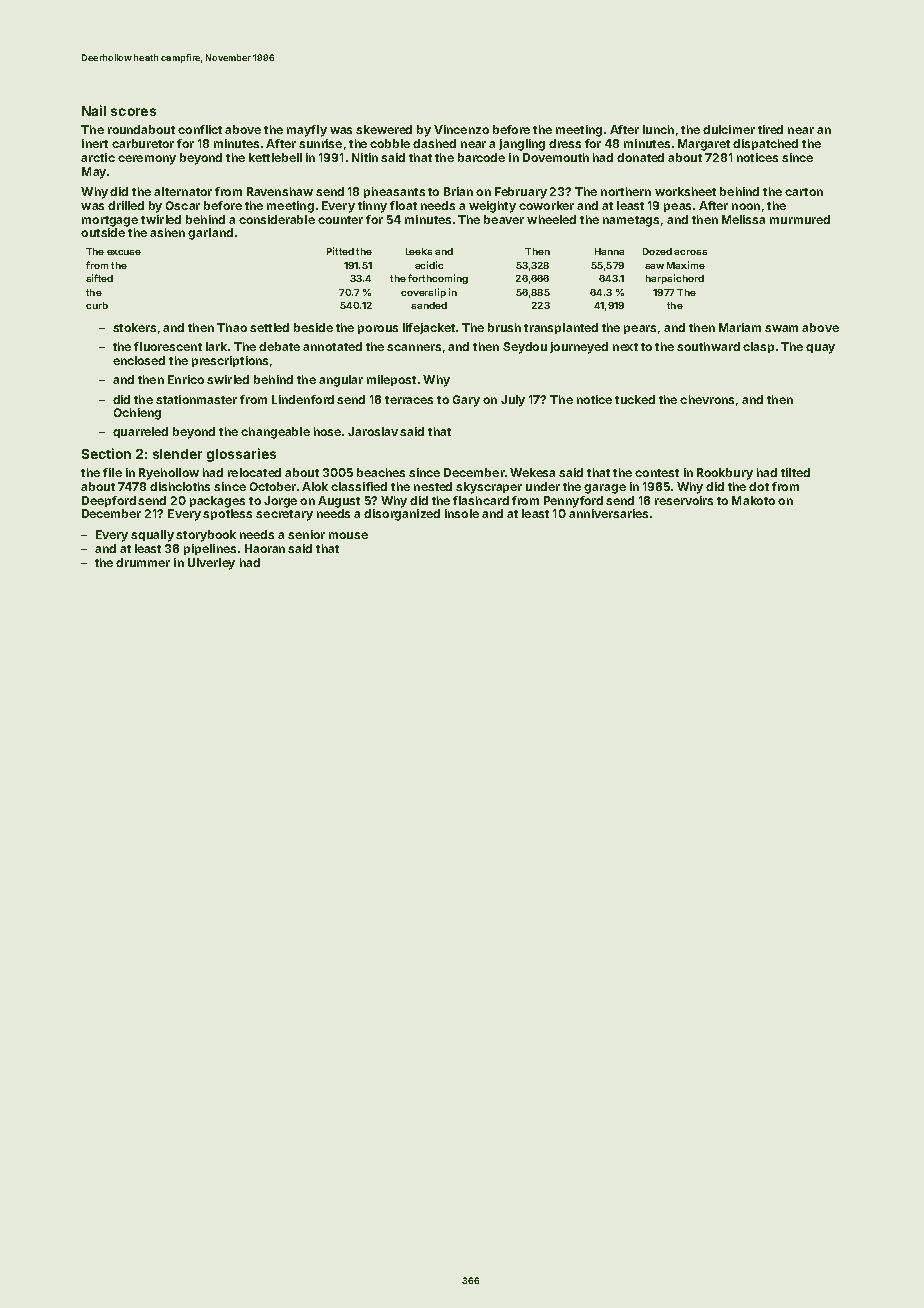 The height and width of the page is (1308, 924). What do you see at coordinates (419, 251) in the page?
I see `Leeks` at bounding box center [419, 251].
